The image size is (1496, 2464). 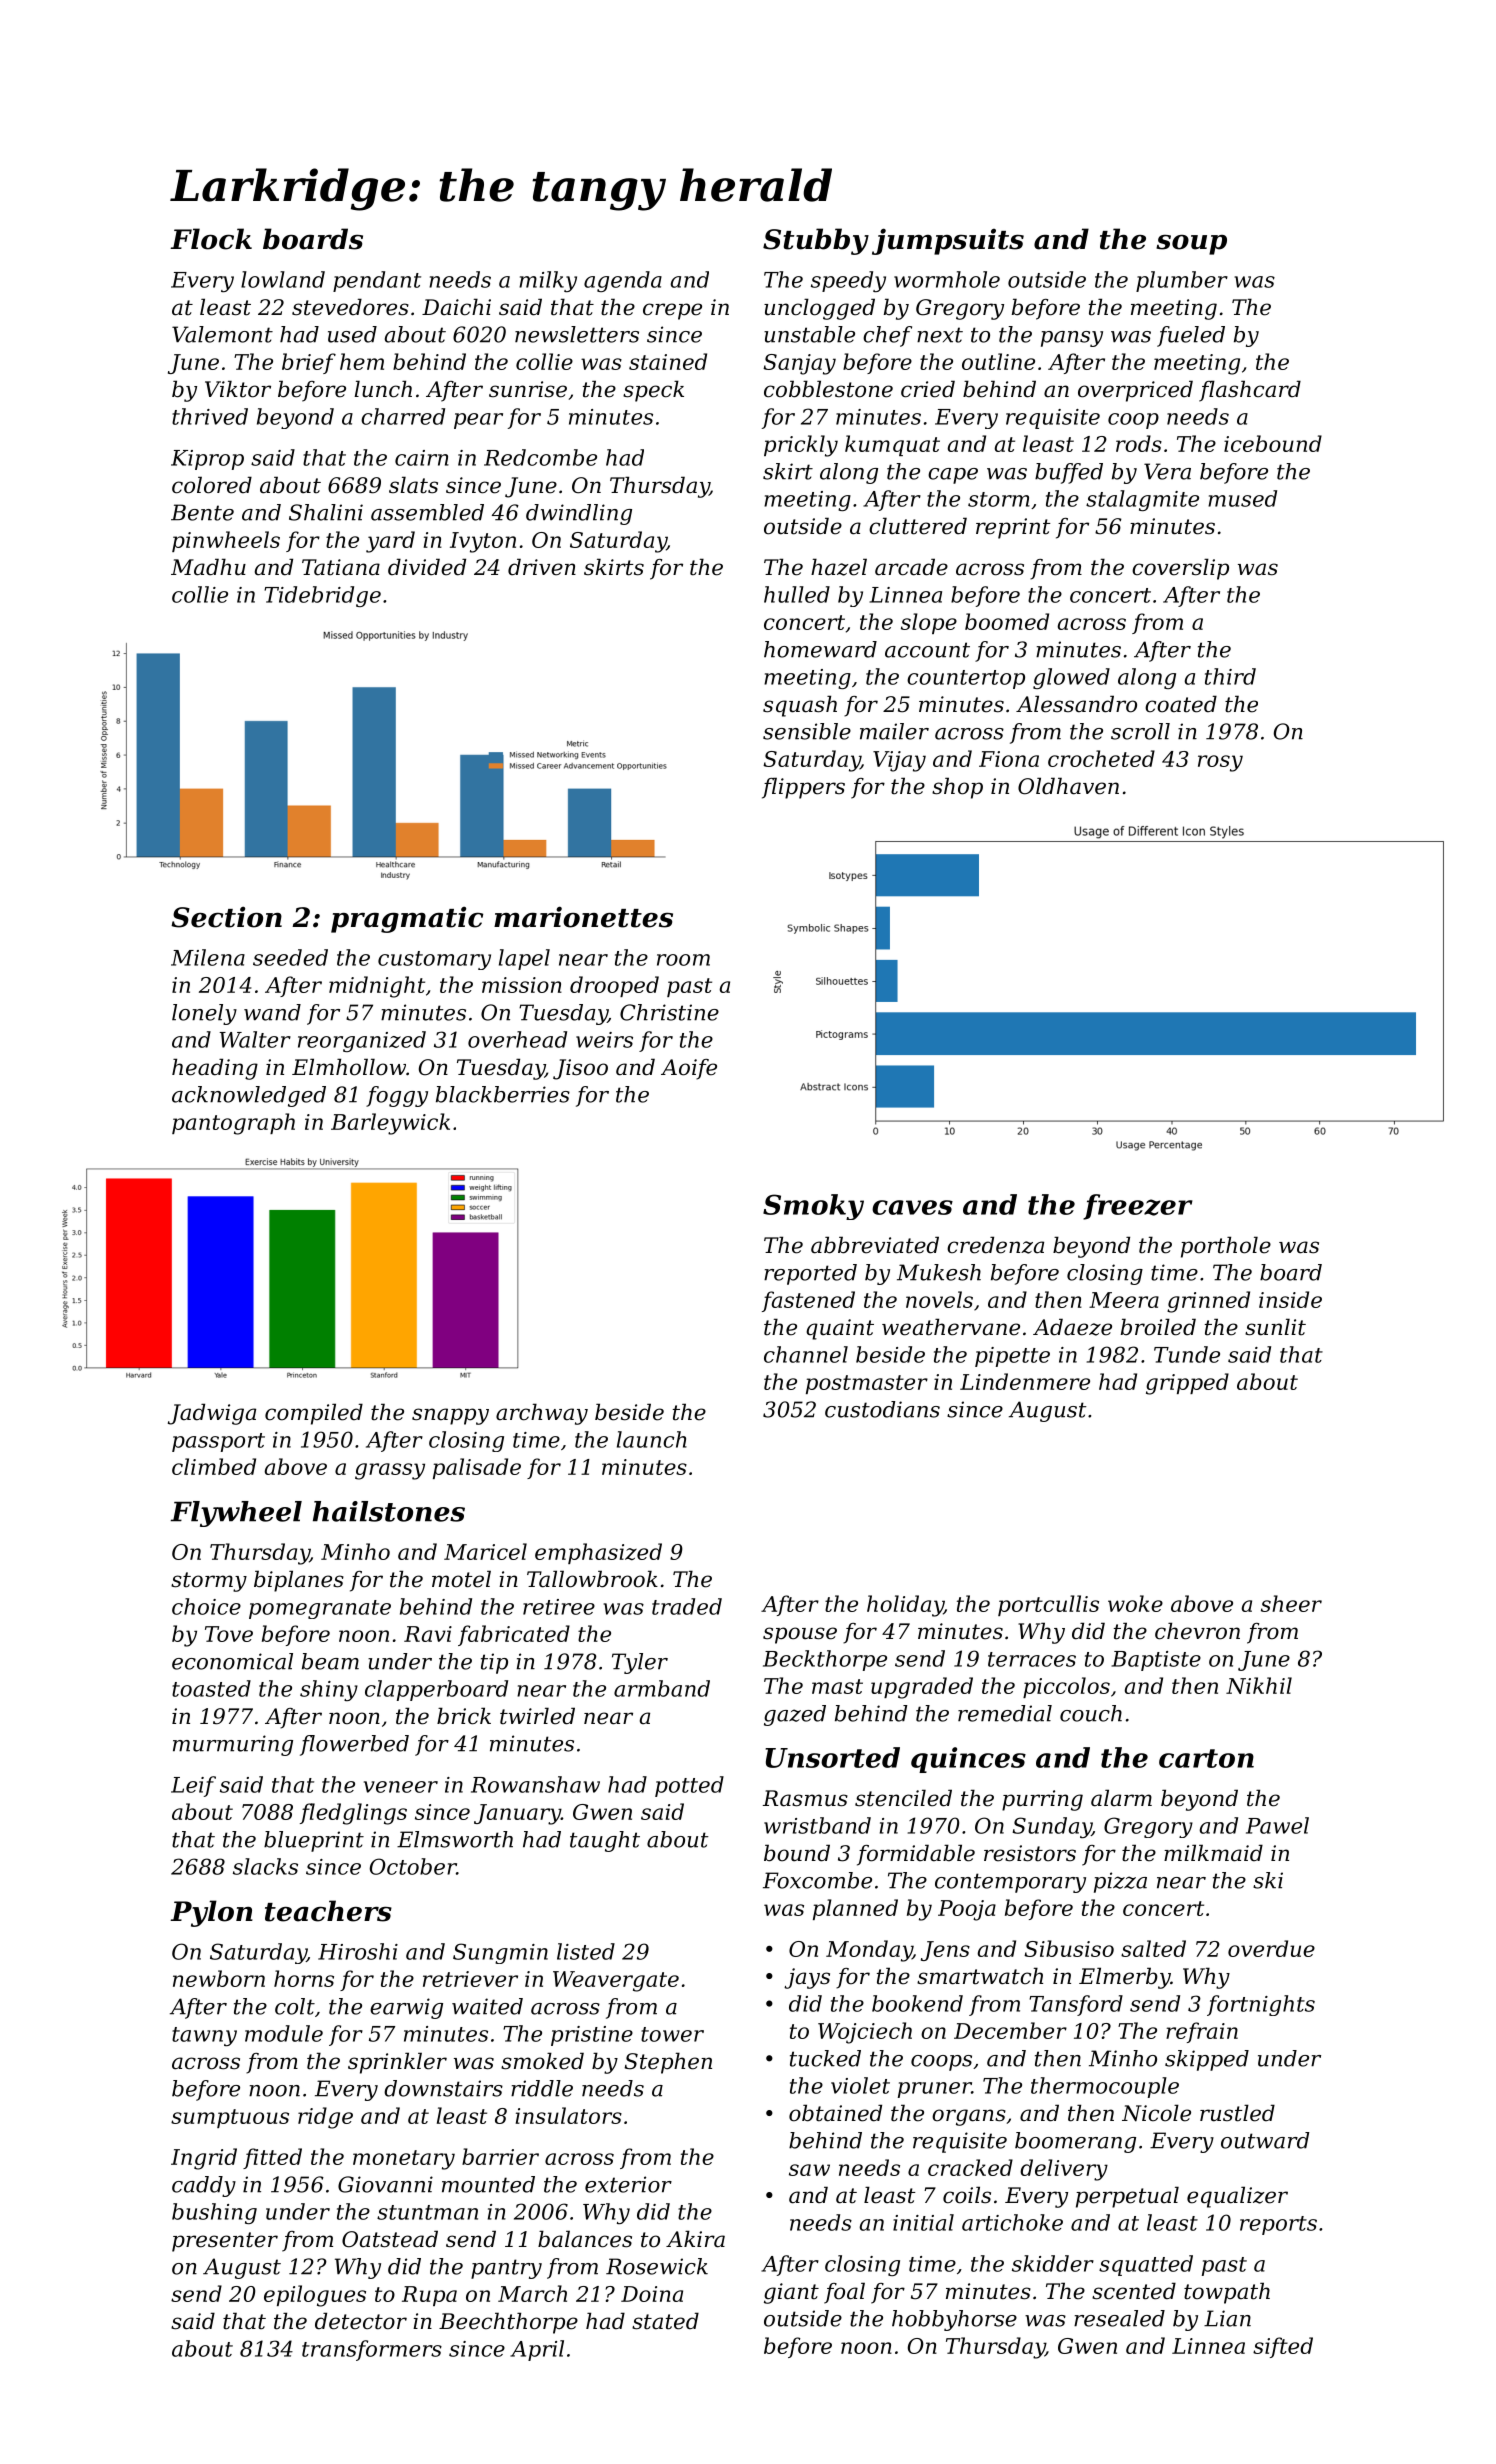 I want to click on tucked, so click(x=825, y=2058).
